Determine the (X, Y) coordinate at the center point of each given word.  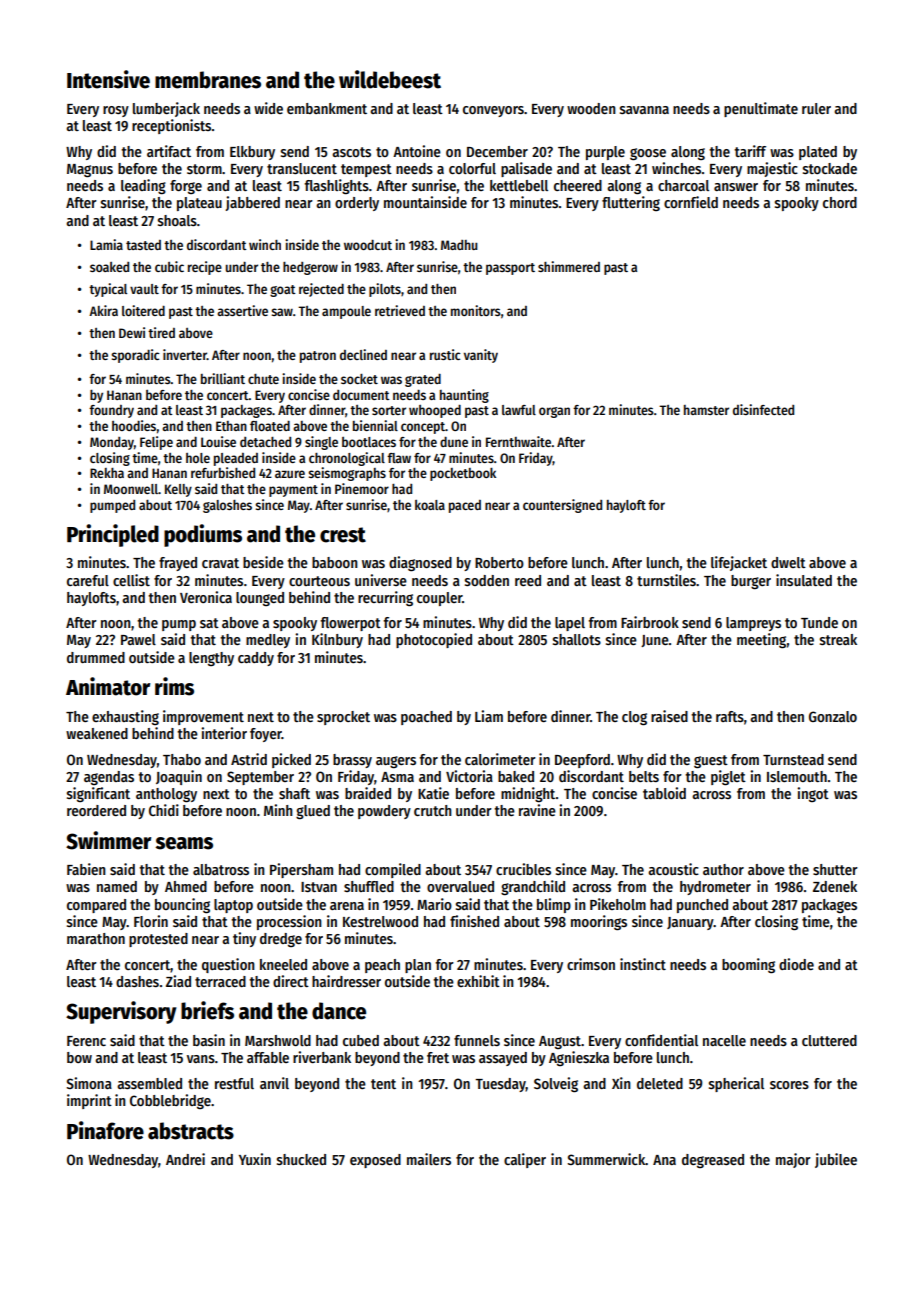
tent (383, 1084)
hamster (706, 410)
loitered (143, 310)
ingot (813, 794)
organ (554, 412)
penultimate (761, 109)
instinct (643, 964)
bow (79, 1057)
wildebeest (390, 79)
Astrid (249, 759)
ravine (537, 810)
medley (268, 641)
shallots (577, 639)
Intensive (108, 79)
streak (838, 639)
